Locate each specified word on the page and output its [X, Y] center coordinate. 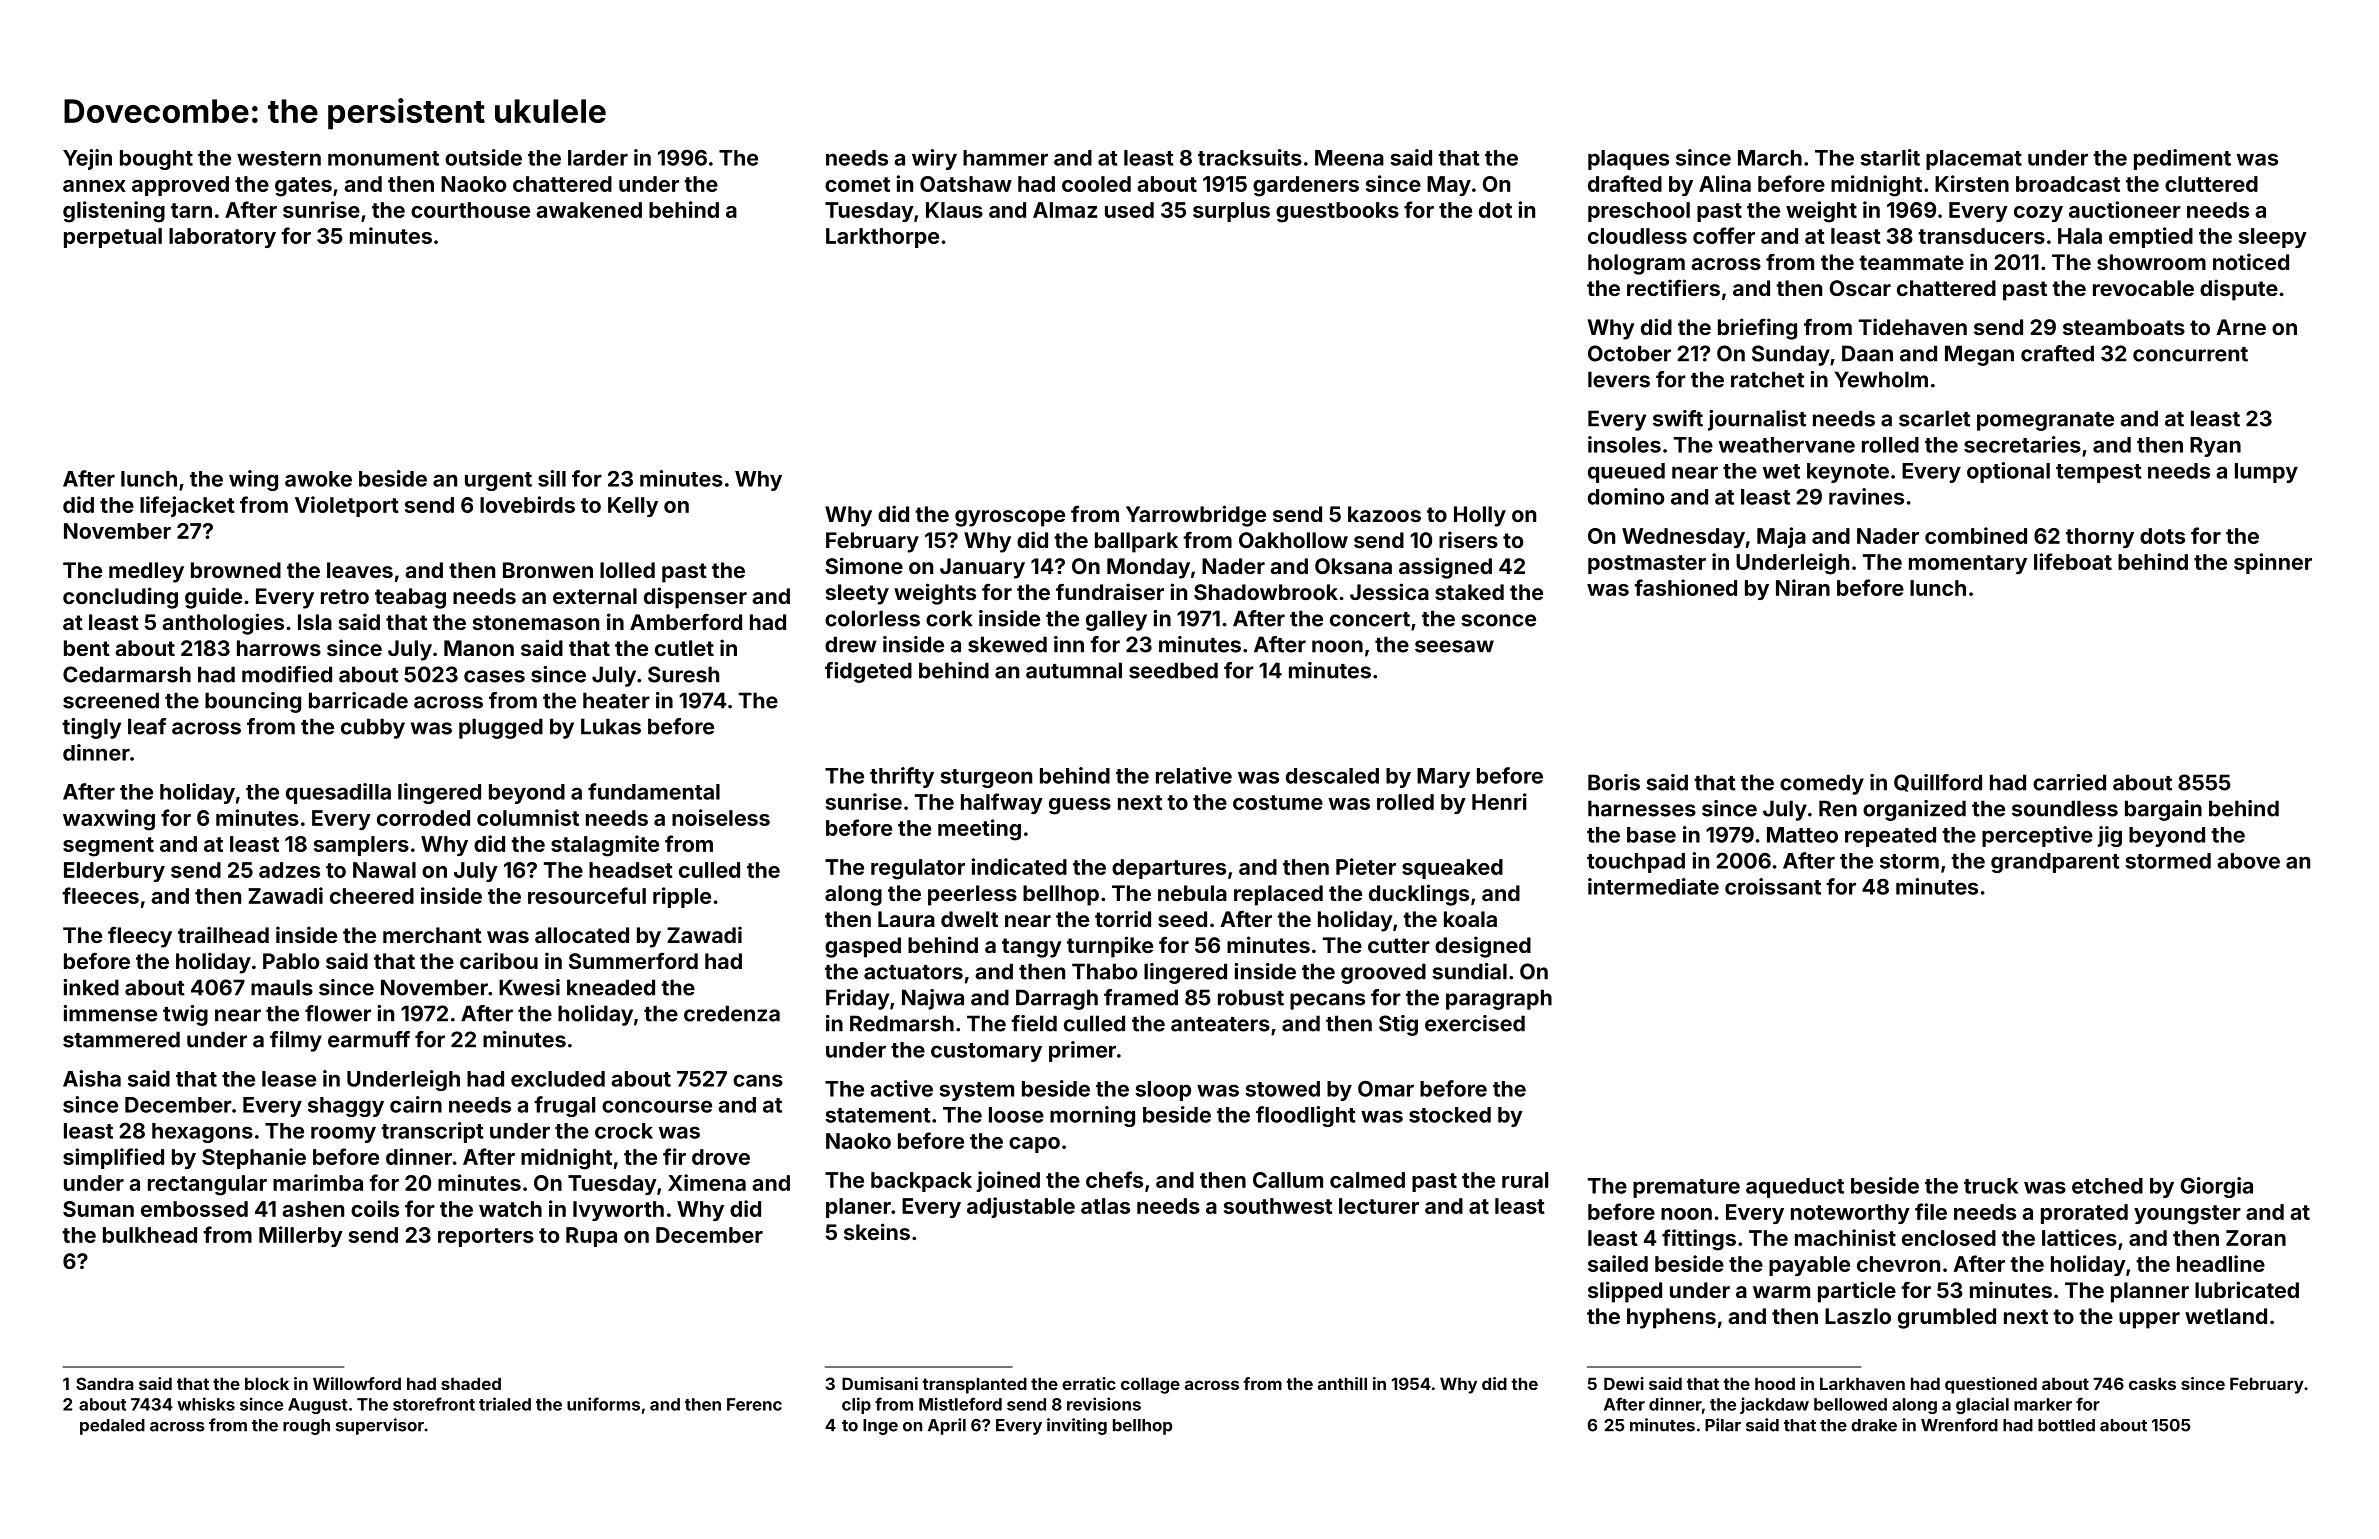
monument [383, 158]
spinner [2273, 563]
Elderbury [114, 872]
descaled [1332, 776]
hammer [1005, 158]
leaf [147, 726]
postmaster [1647, 564]
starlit [1890, 157]
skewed [1007, 644]
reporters [486, 1237]
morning [1092, 1116]
